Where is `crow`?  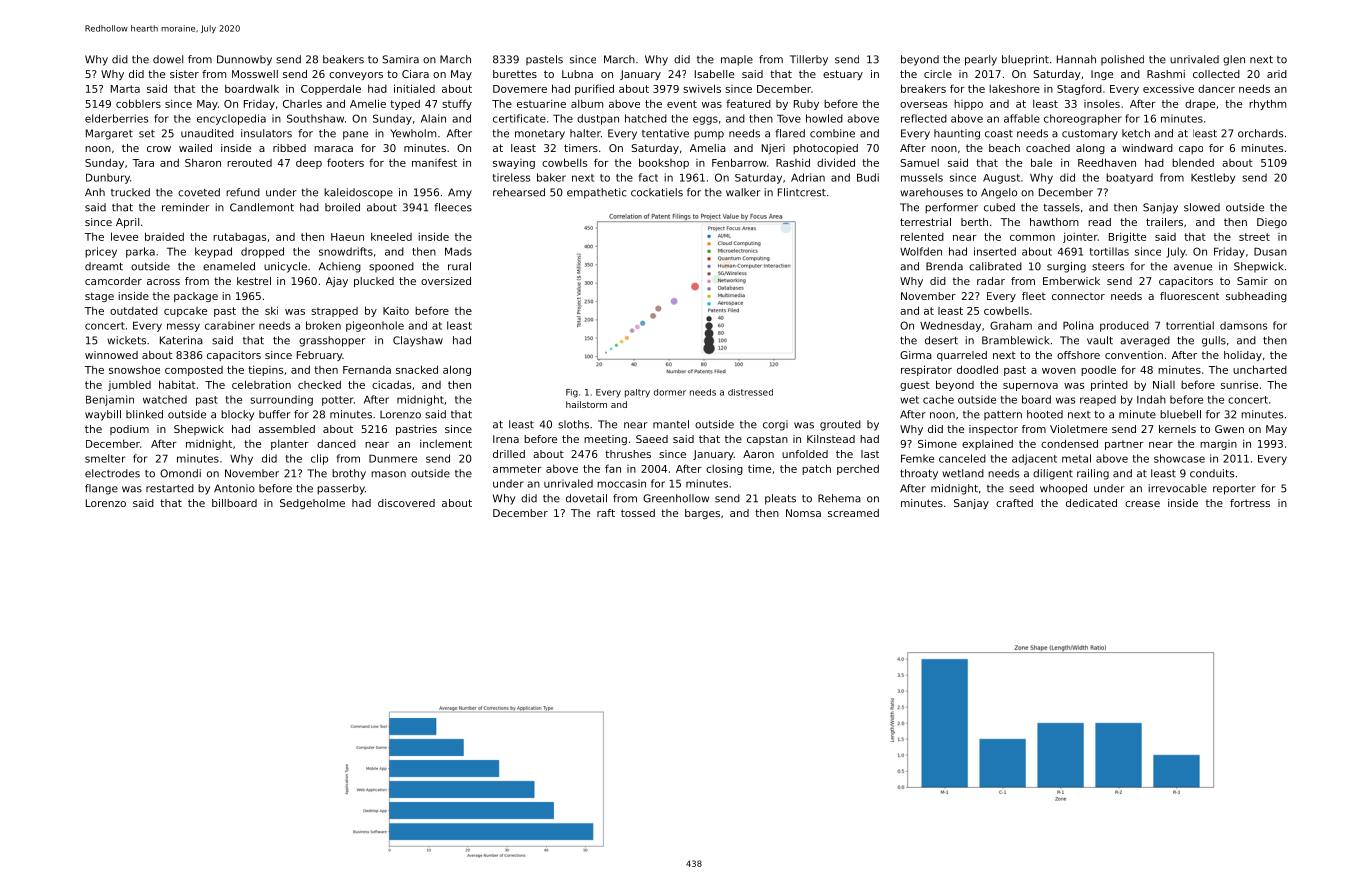 crow is located at coordinates (159, 149).
